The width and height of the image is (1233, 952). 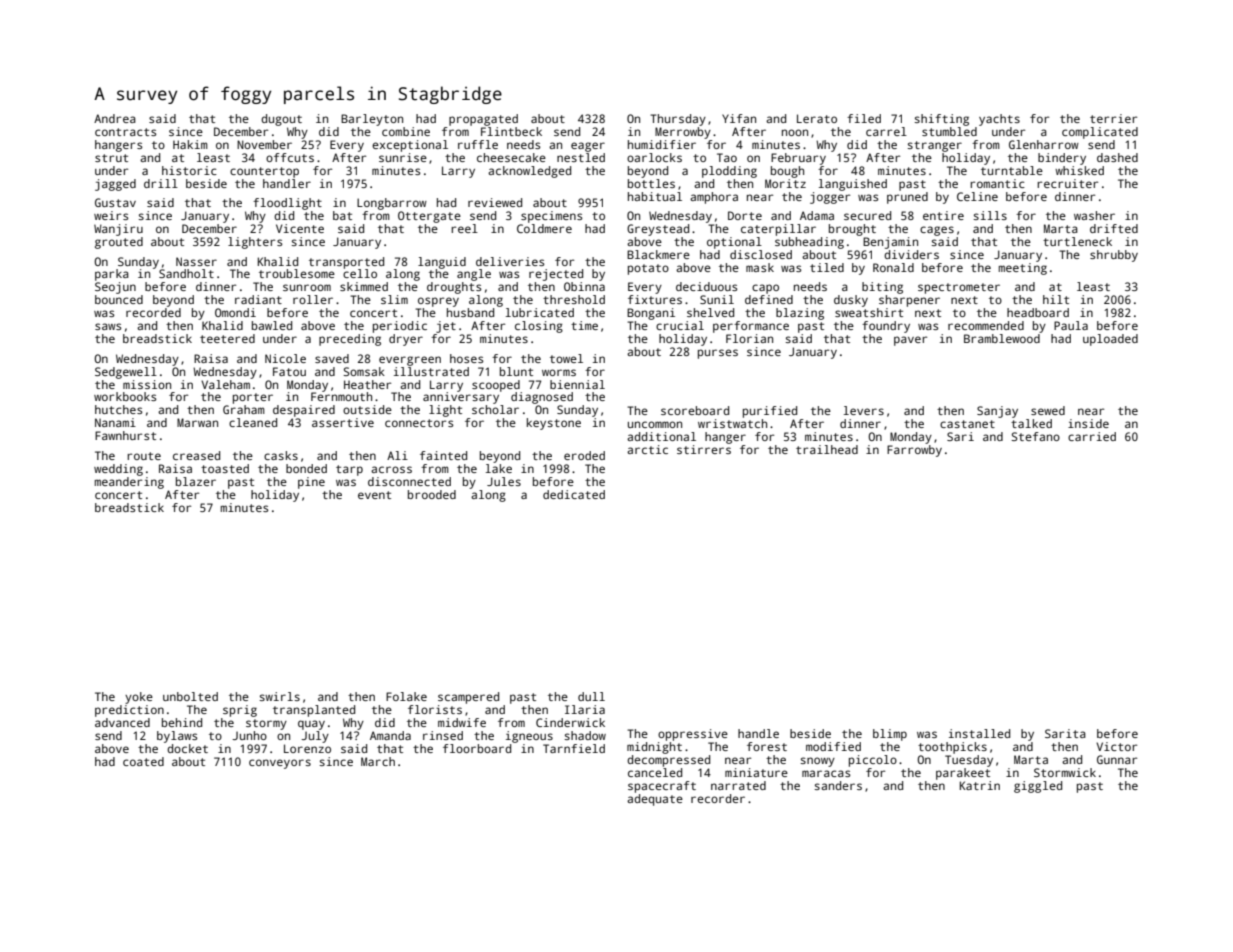 I want to click on Merrowby, so click(x=683, y=133).
